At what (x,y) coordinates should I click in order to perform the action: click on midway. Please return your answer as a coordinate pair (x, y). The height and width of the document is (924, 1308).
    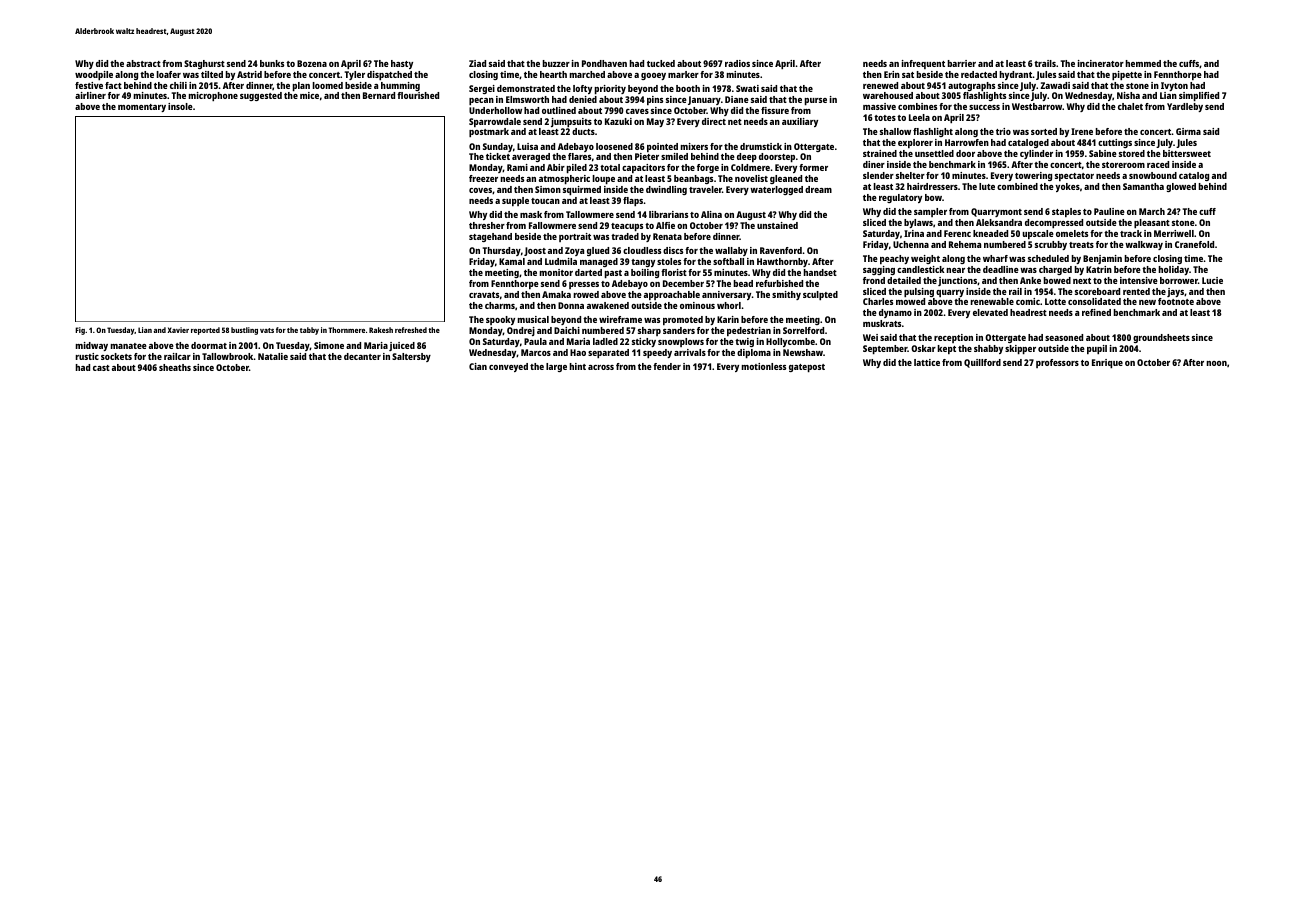
    Looking at the image, I should click on (92, 346).
